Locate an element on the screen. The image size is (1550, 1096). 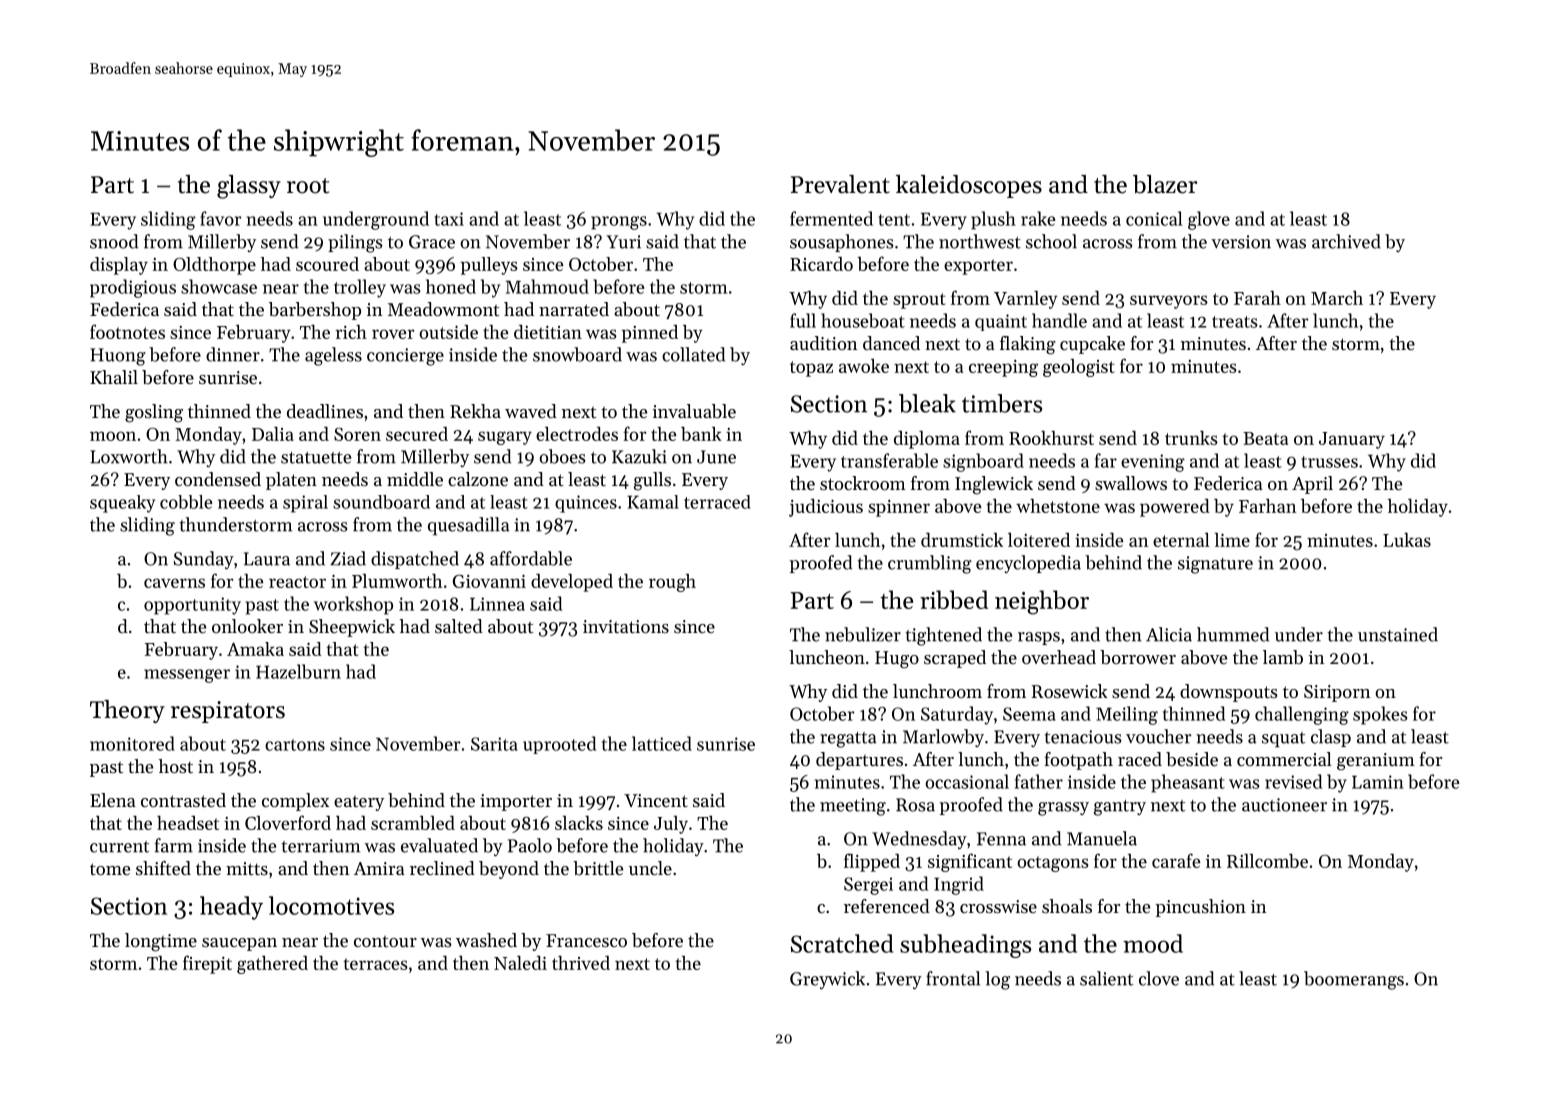
Scratched is located at coordinates (842, 943).
